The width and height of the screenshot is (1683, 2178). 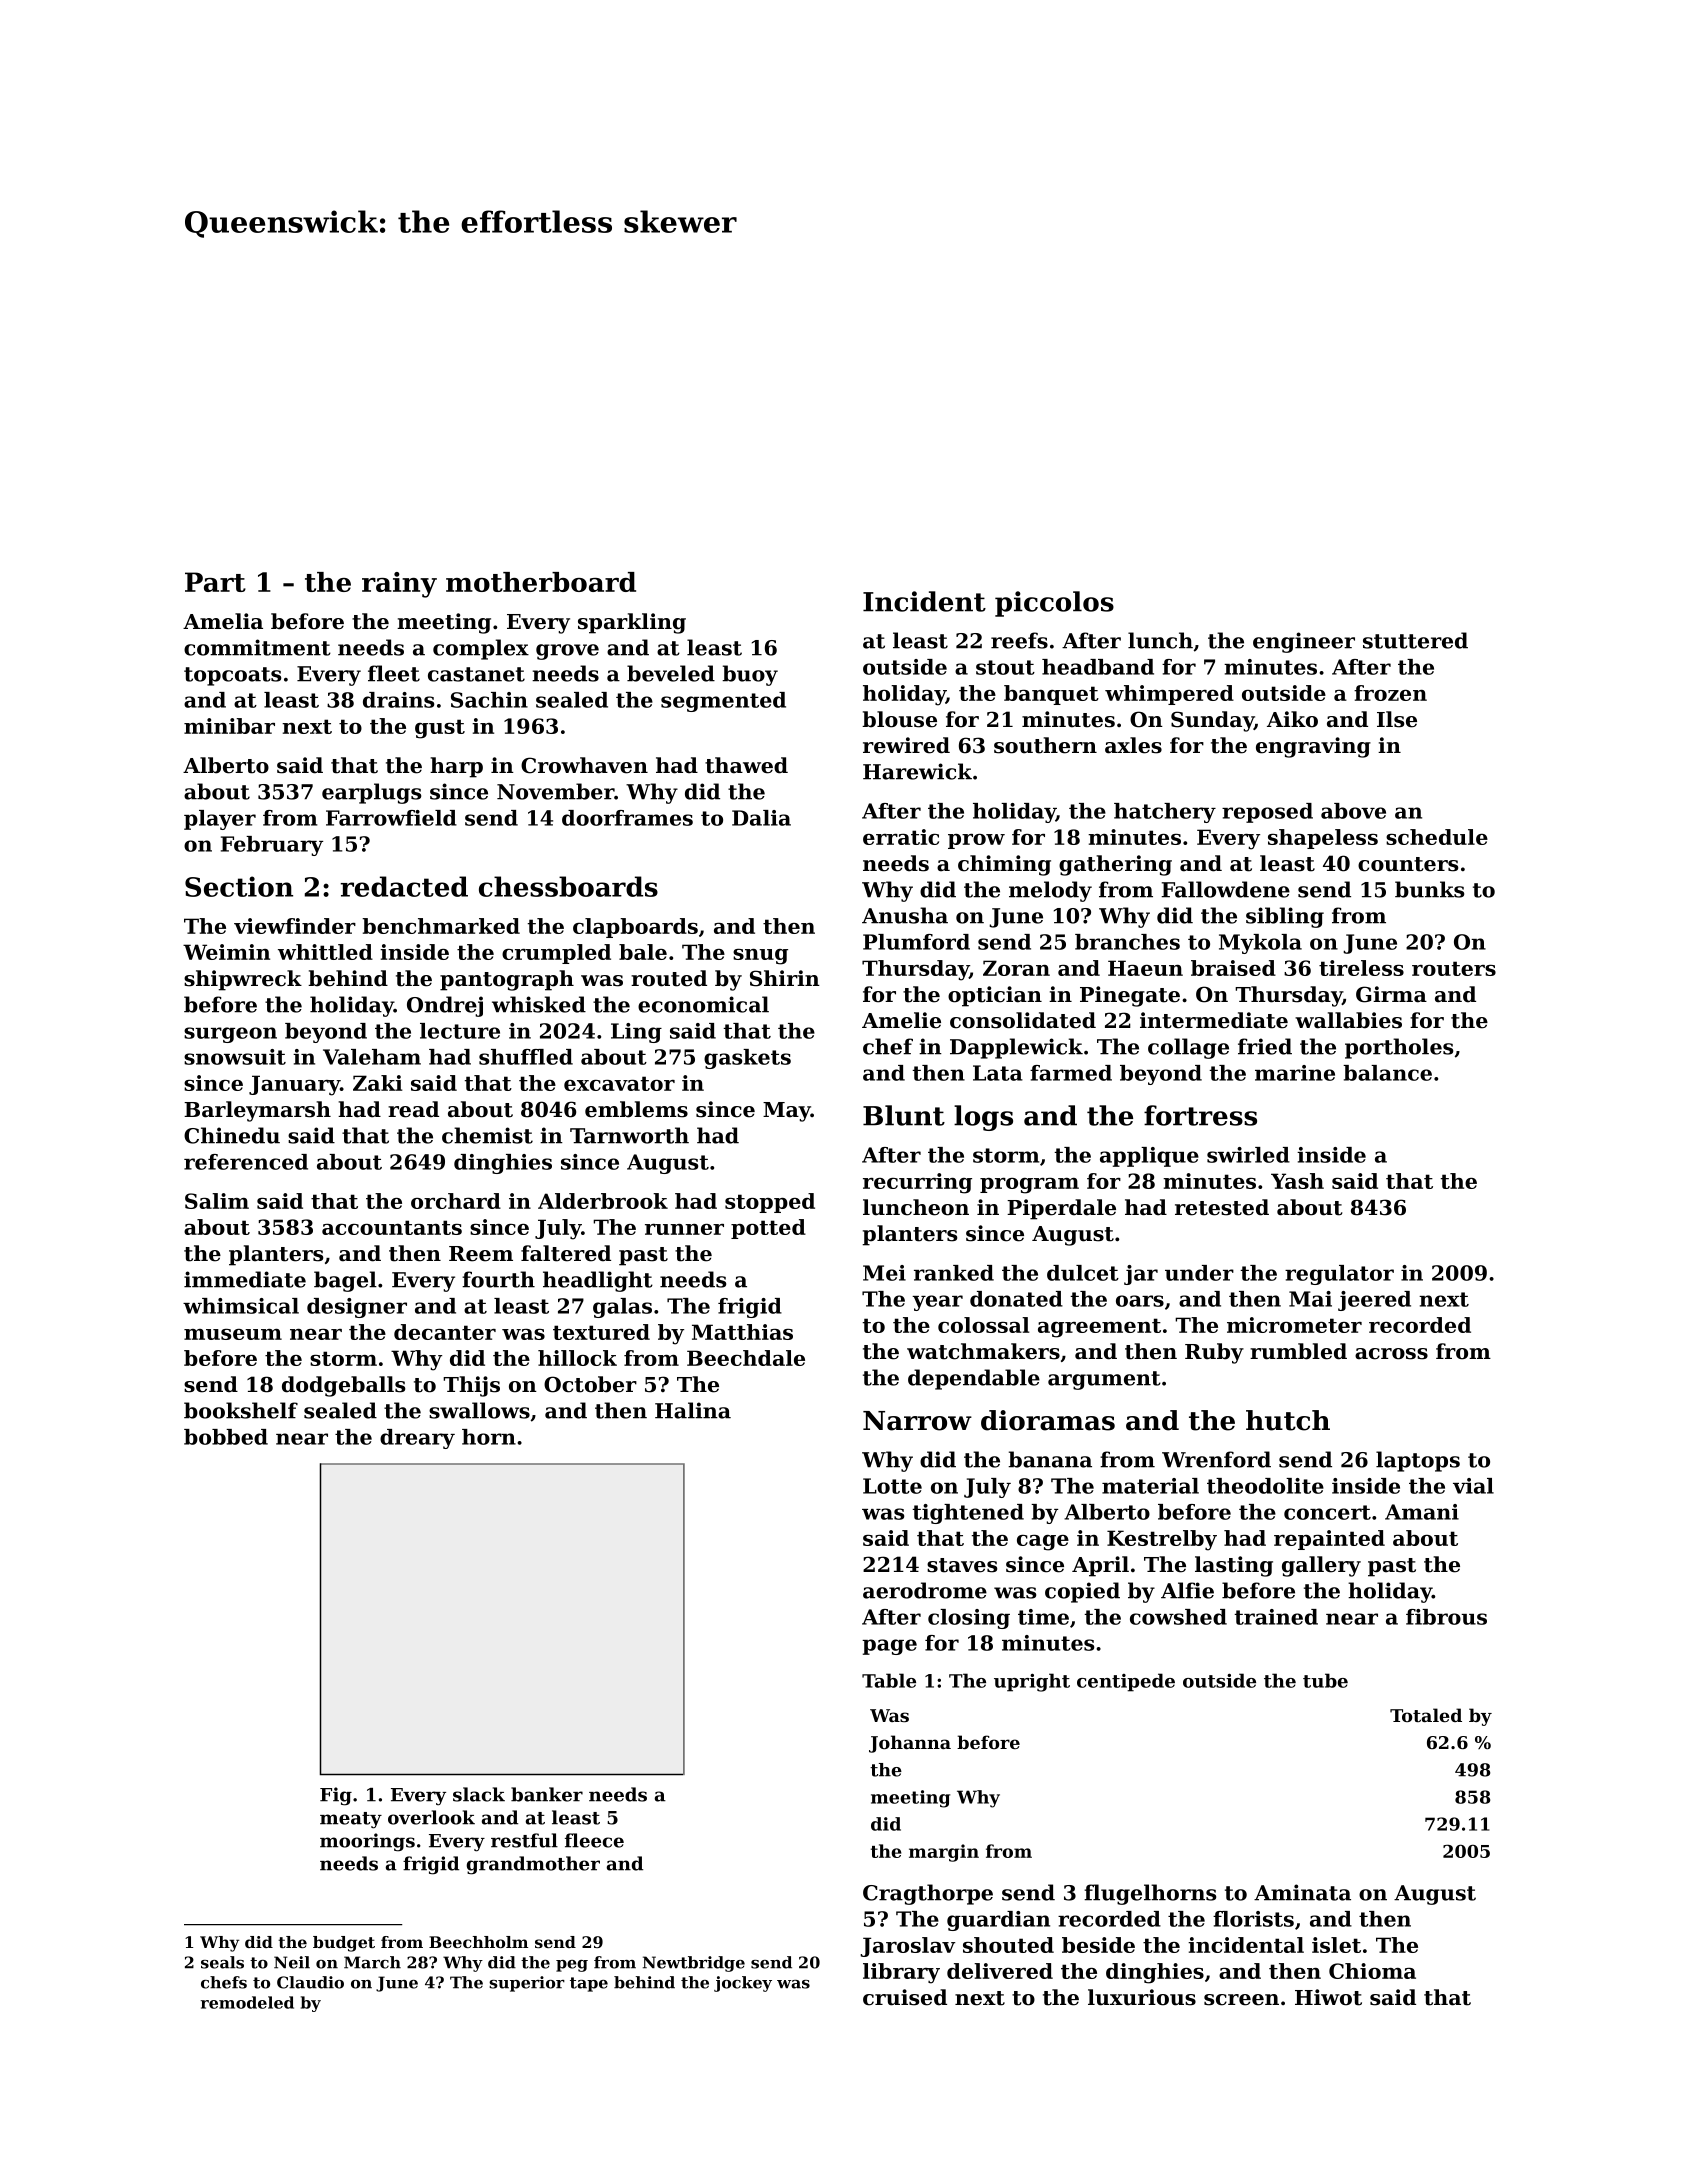 What do you see at coordinates (1150, 1486) in the screenshot?
I see `material` at bounding box center [1150, 1486].
